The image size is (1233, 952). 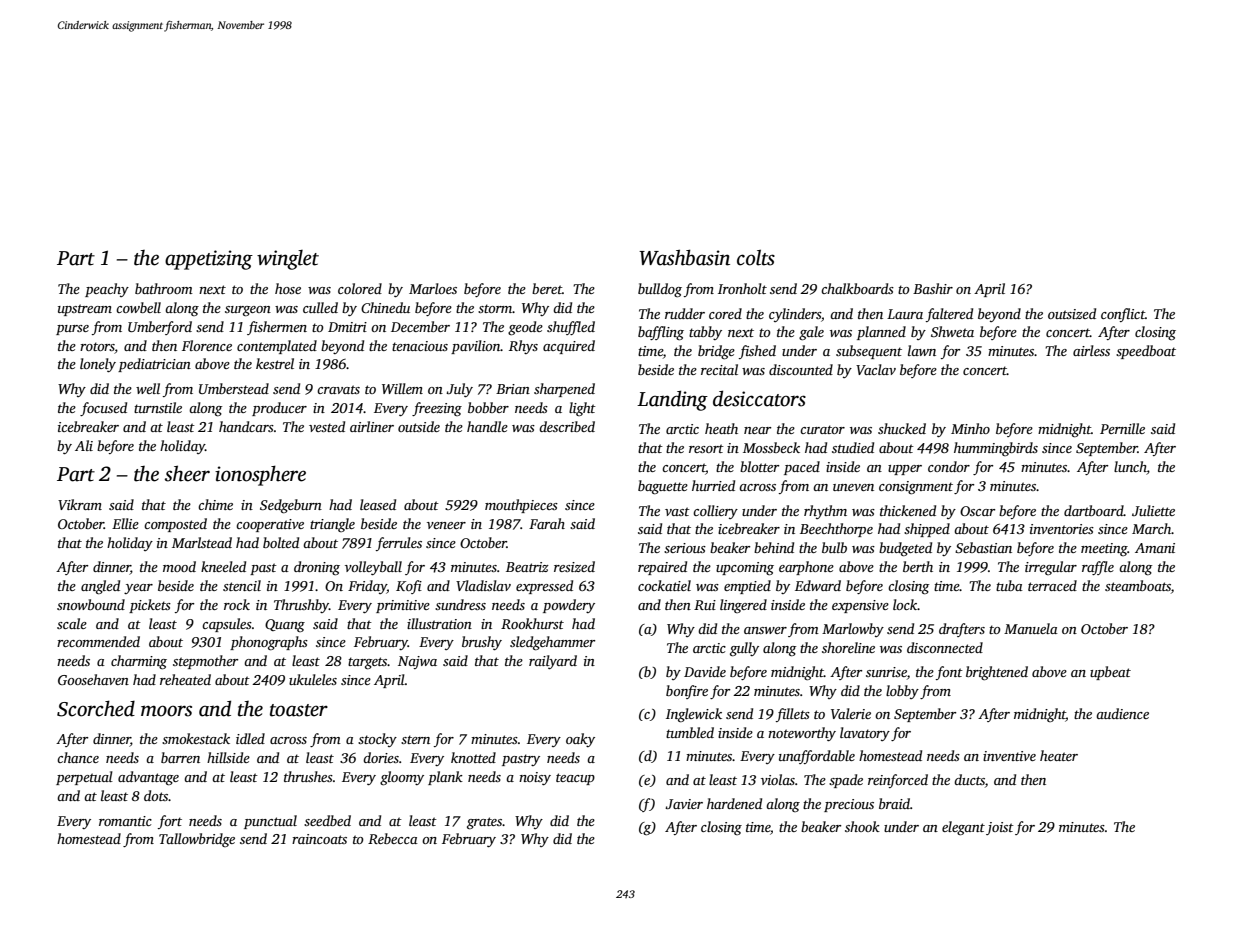 I want to click on droning, so click(x=317, y=568).
